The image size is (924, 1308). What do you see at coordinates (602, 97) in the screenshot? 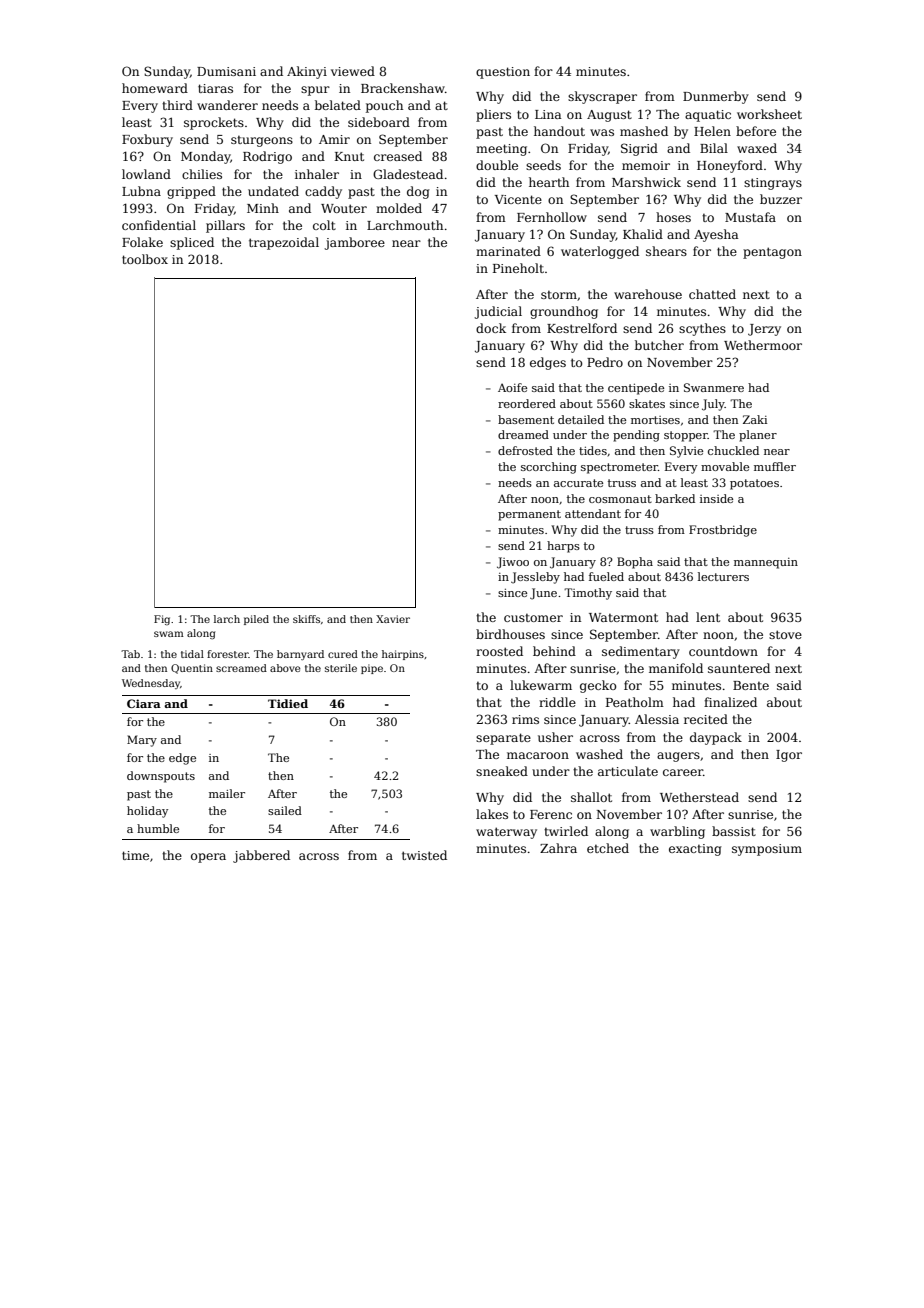
I see `skyscraper` at bounding box center [602, 97].
